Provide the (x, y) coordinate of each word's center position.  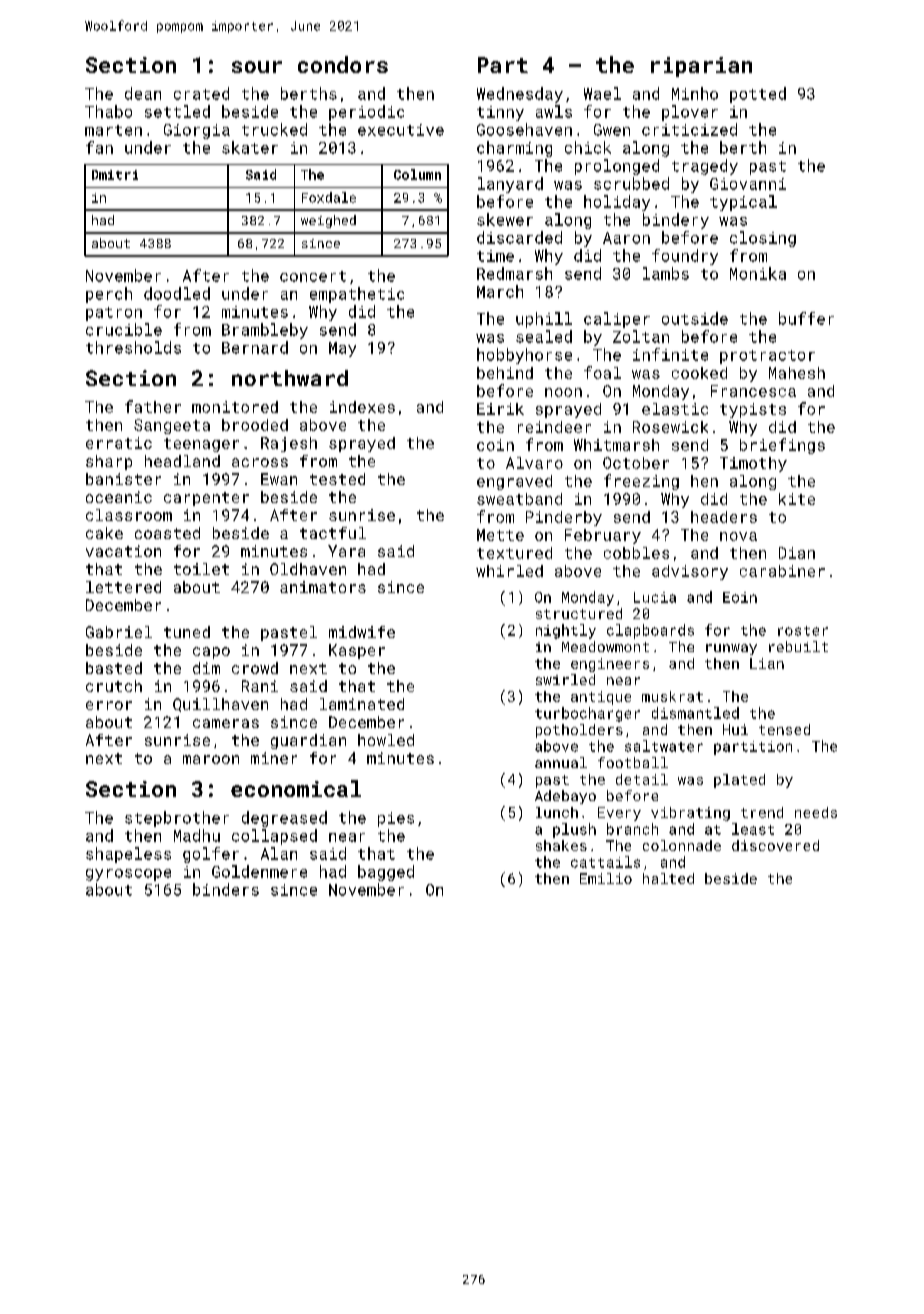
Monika (758, 273)
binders (226, 889)
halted (668, 878)
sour (257, 67)
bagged (386, 873)
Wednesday (520, 95)
